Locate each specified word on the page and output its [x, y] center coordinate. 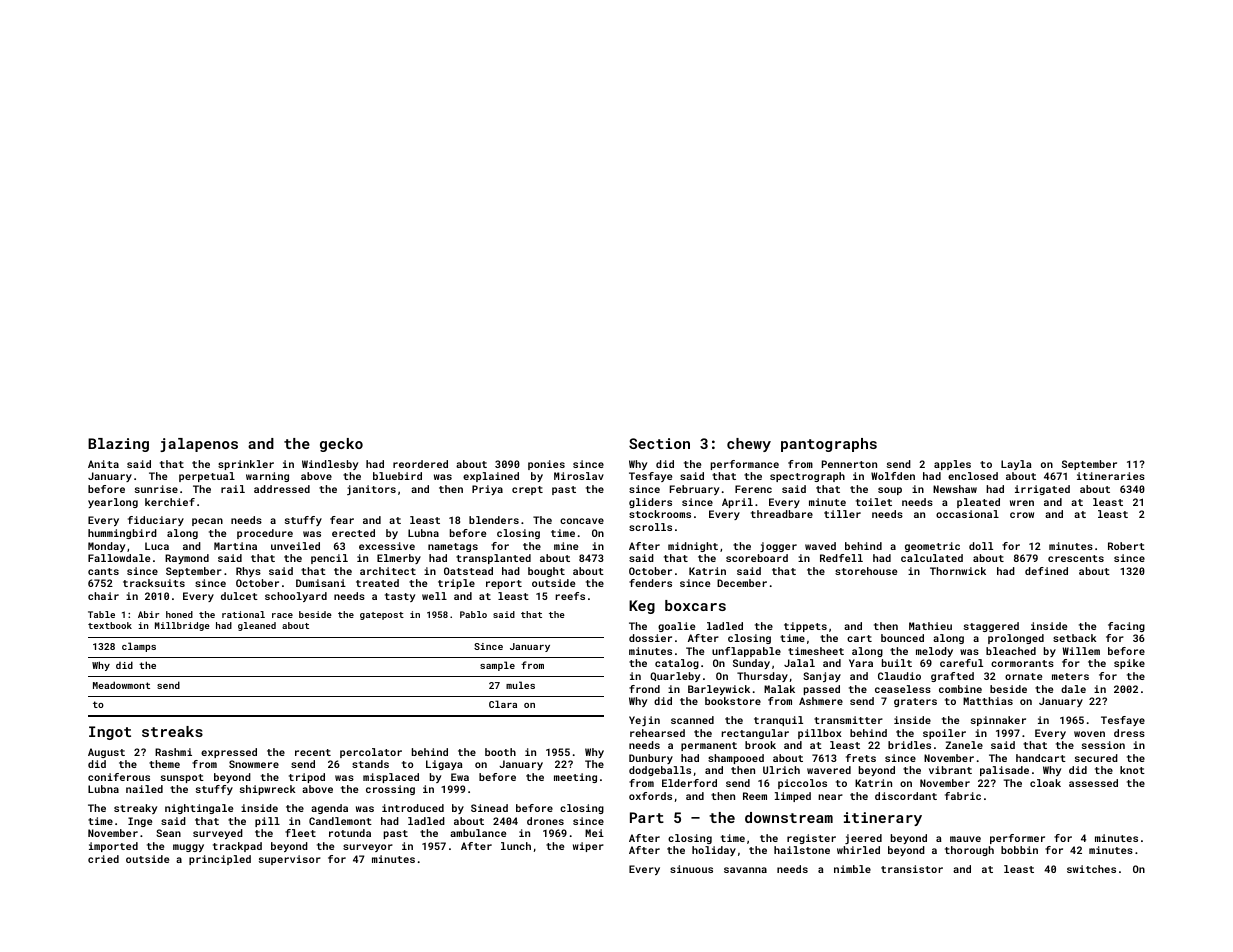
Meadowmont [121, 685]
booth [500, 752]
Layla [1016, 465]
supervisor [290, 860]
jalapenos [199, 445]
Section [659, 443]
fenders [650, 583]
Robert [1126, 546]
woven [1089, 734]
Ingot [110, 733]
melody [934, 652]
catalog [677, 664]
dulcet [239, 596]
